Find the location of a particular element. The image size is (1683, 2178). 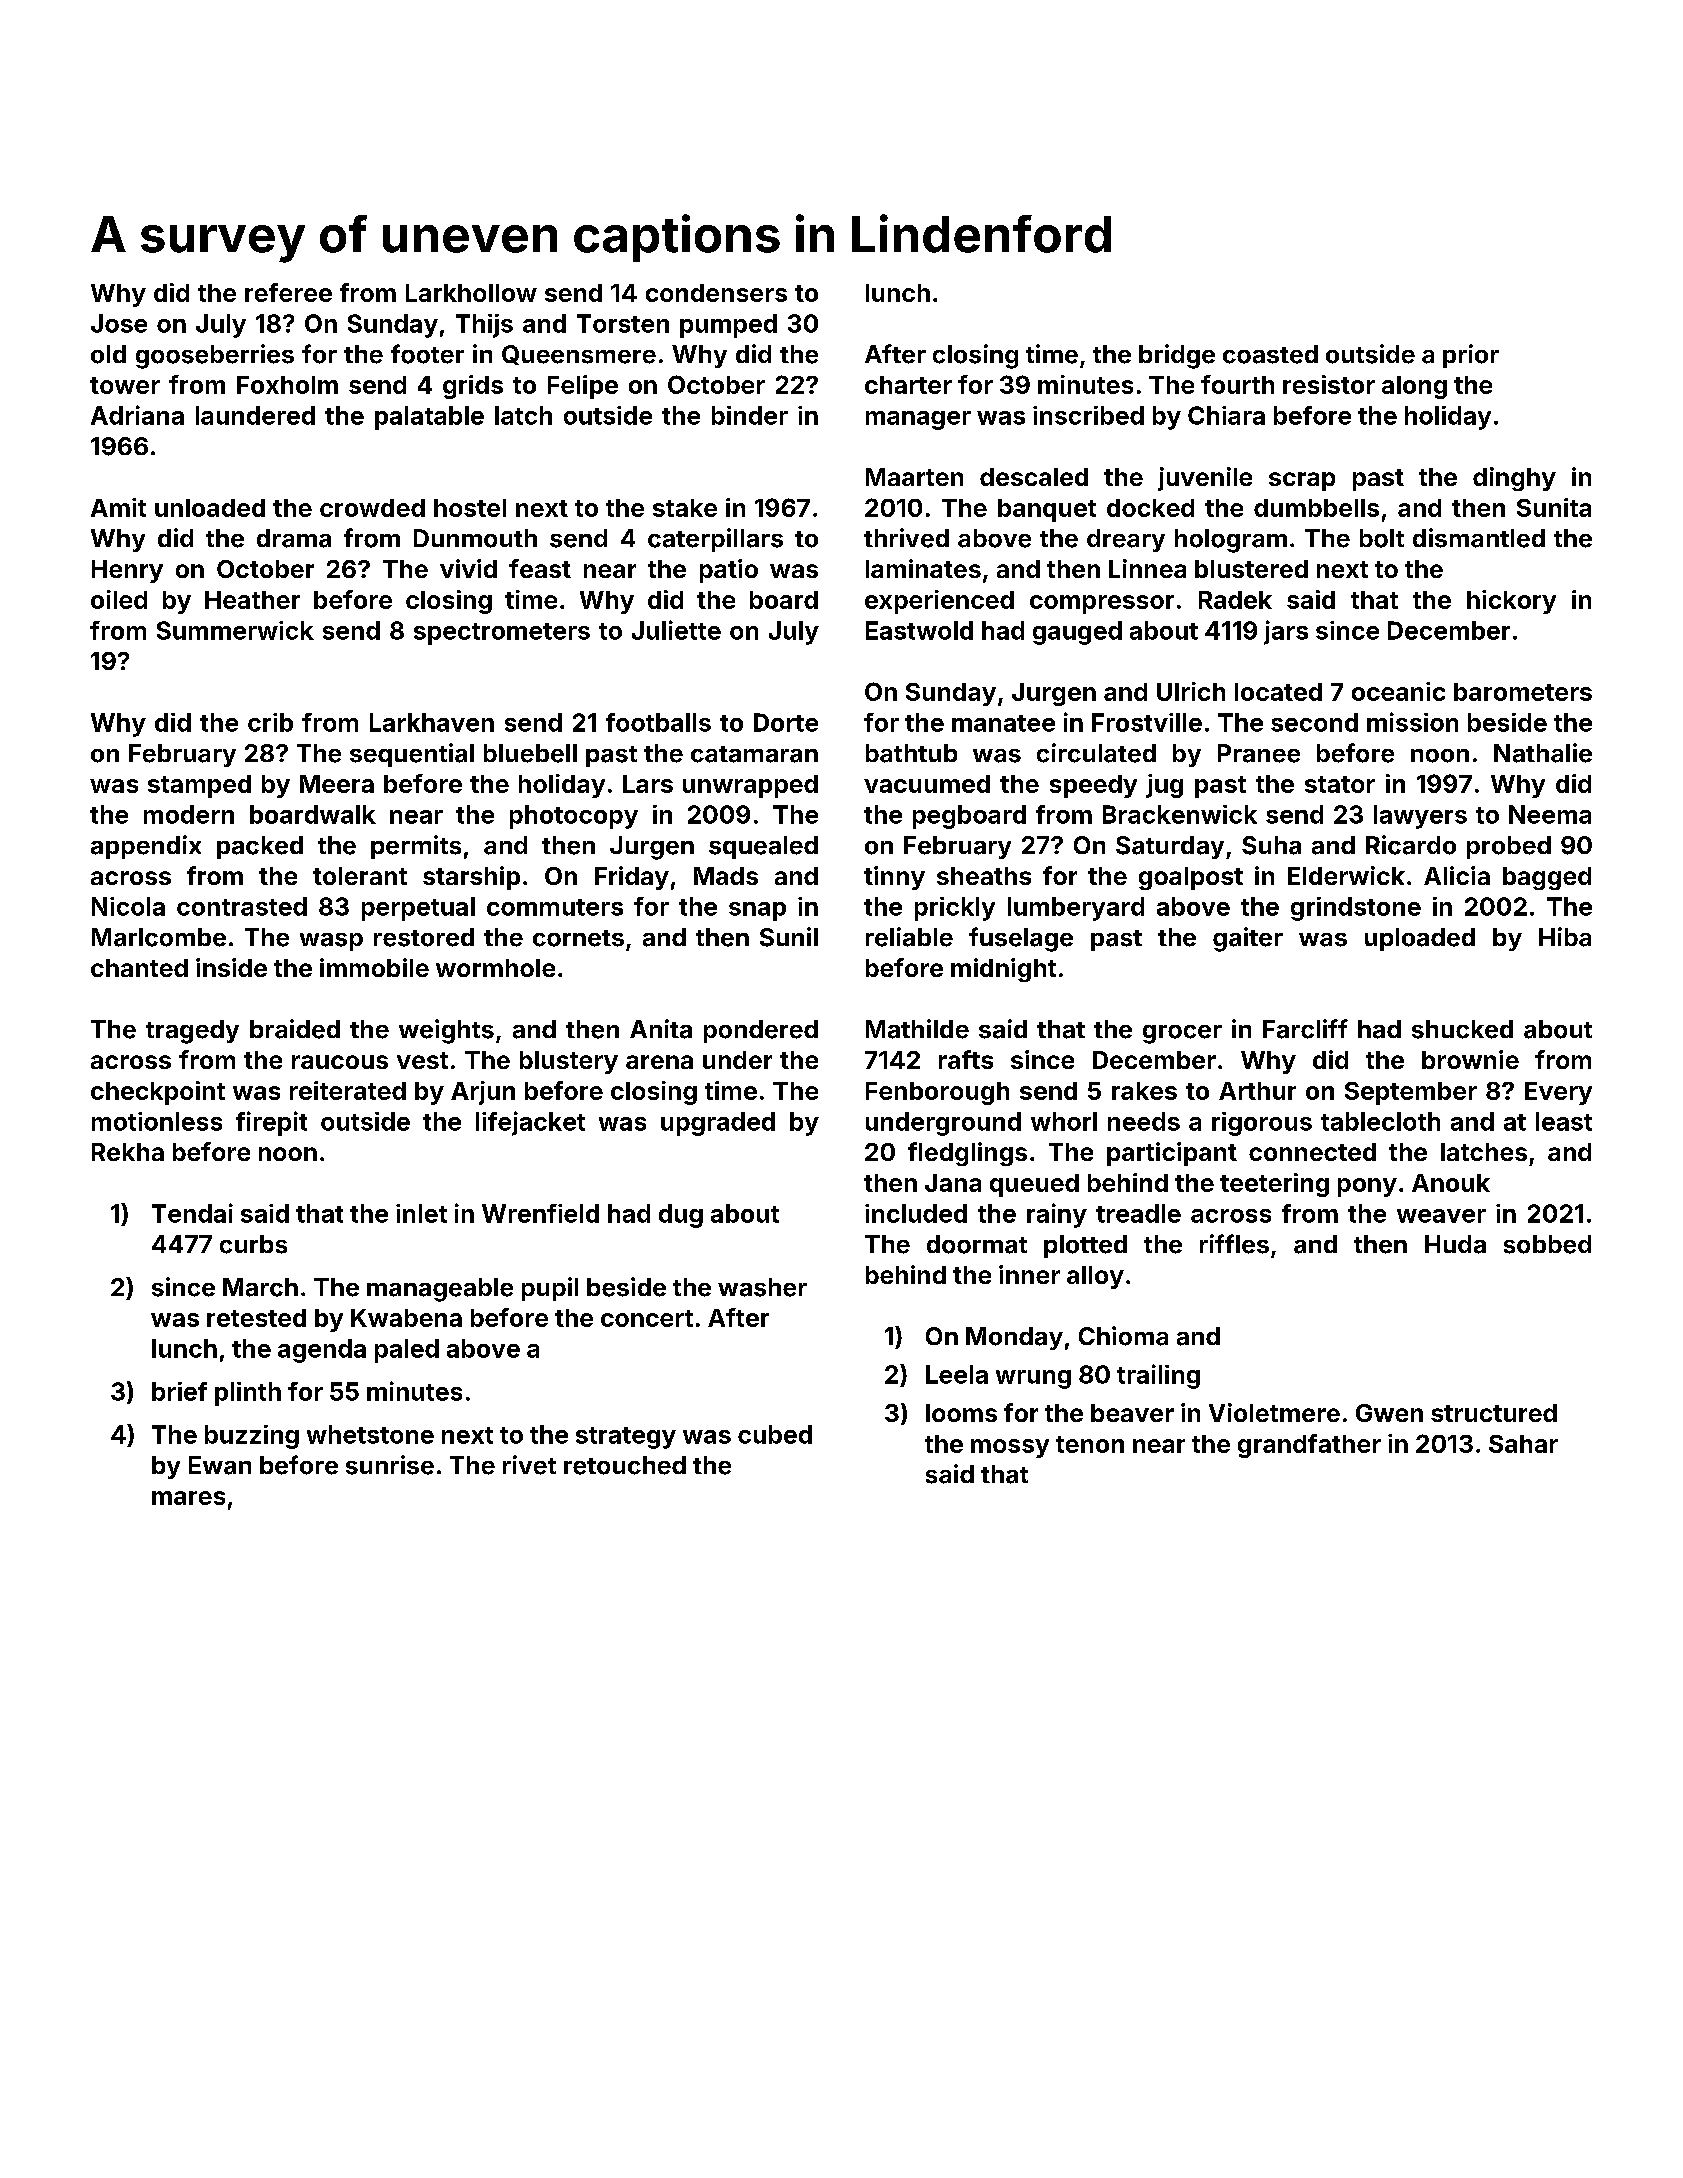

along is located at coordinates (1414, 387).
